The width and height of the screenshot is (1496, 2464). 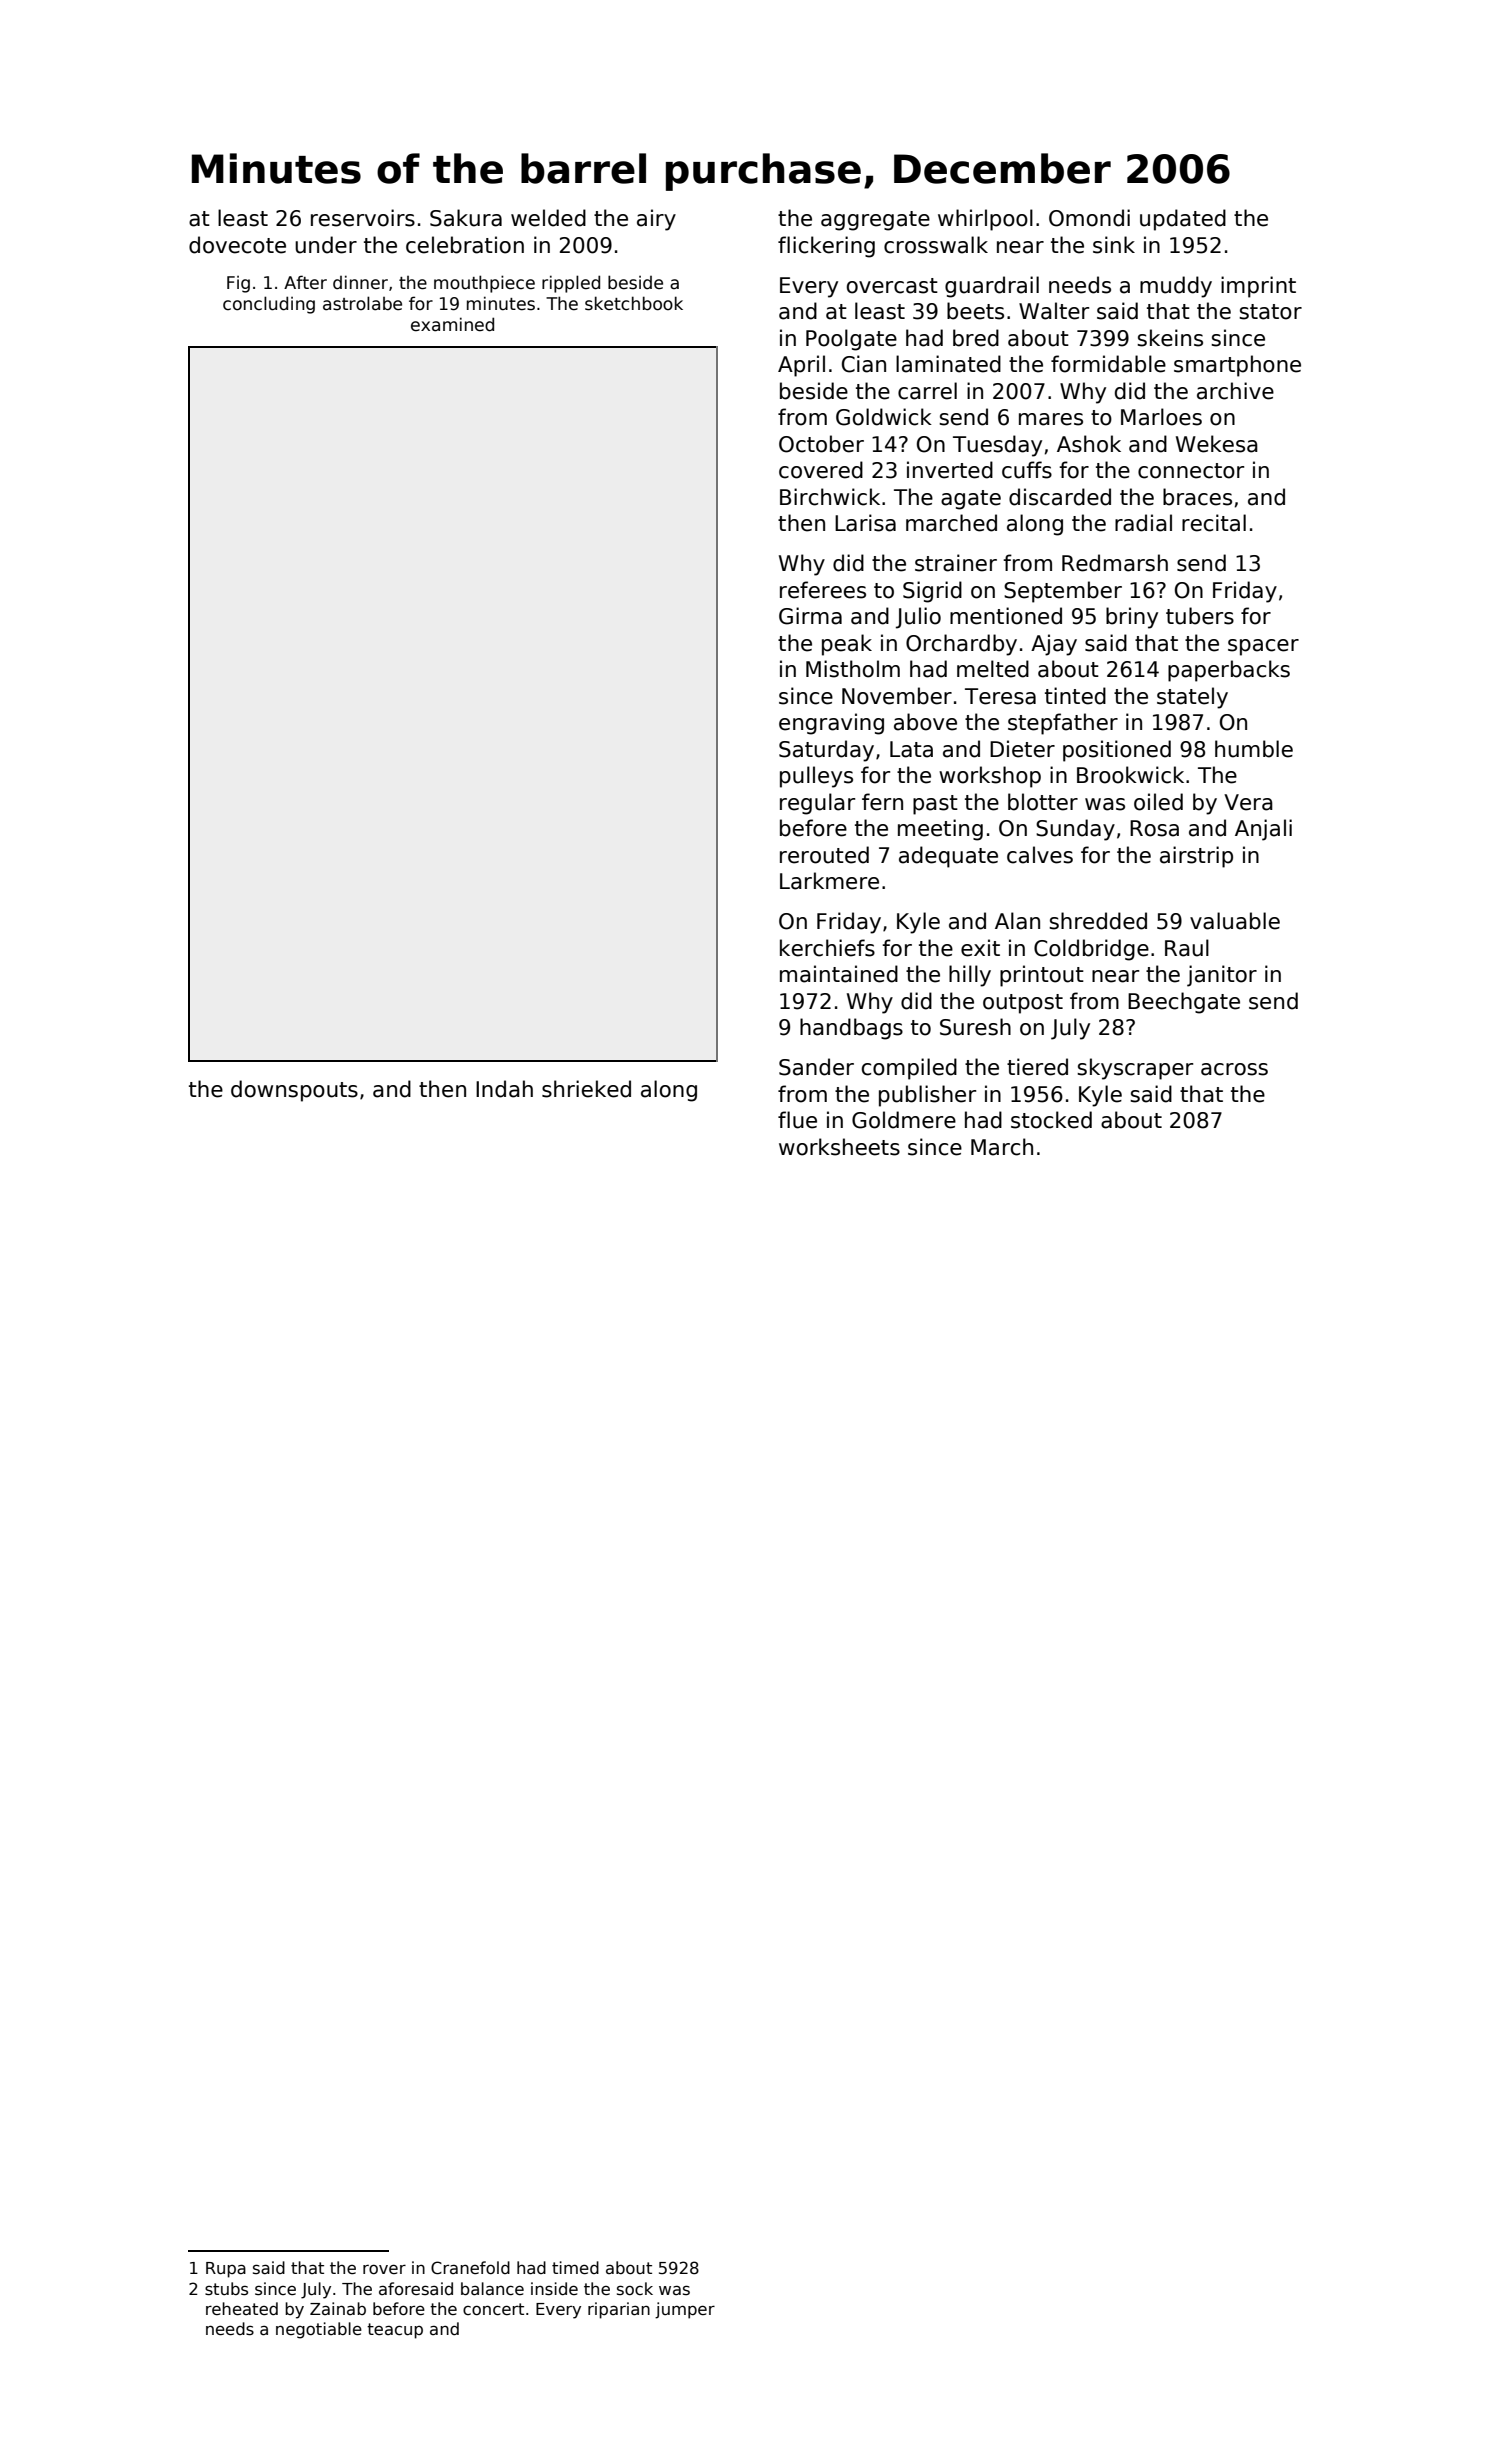 I want to click on downspouts, so click(x=294, y=1091).
